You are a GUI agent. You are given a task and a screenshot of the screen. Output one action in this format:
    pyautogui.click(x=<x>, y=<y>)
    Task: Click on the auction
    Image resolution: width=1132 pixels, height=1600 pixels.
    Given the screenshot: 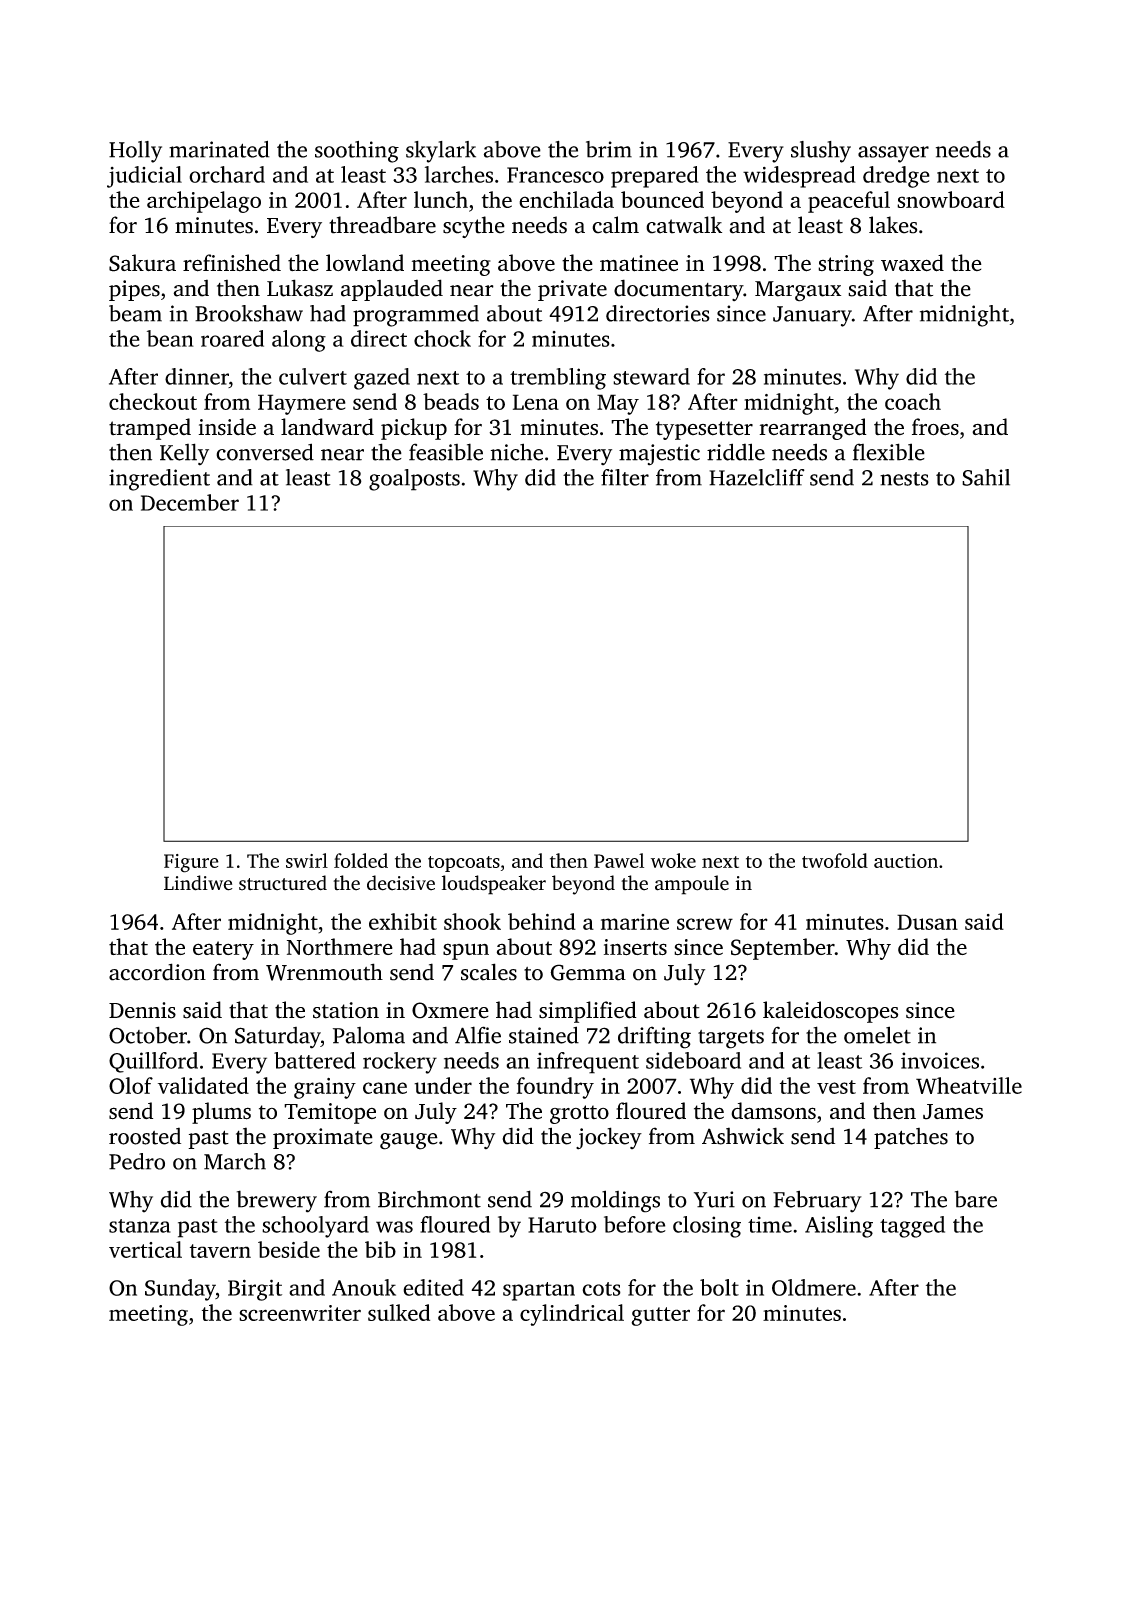 What is the action you would take?
    pyautogui.click(x=906, y=861)
